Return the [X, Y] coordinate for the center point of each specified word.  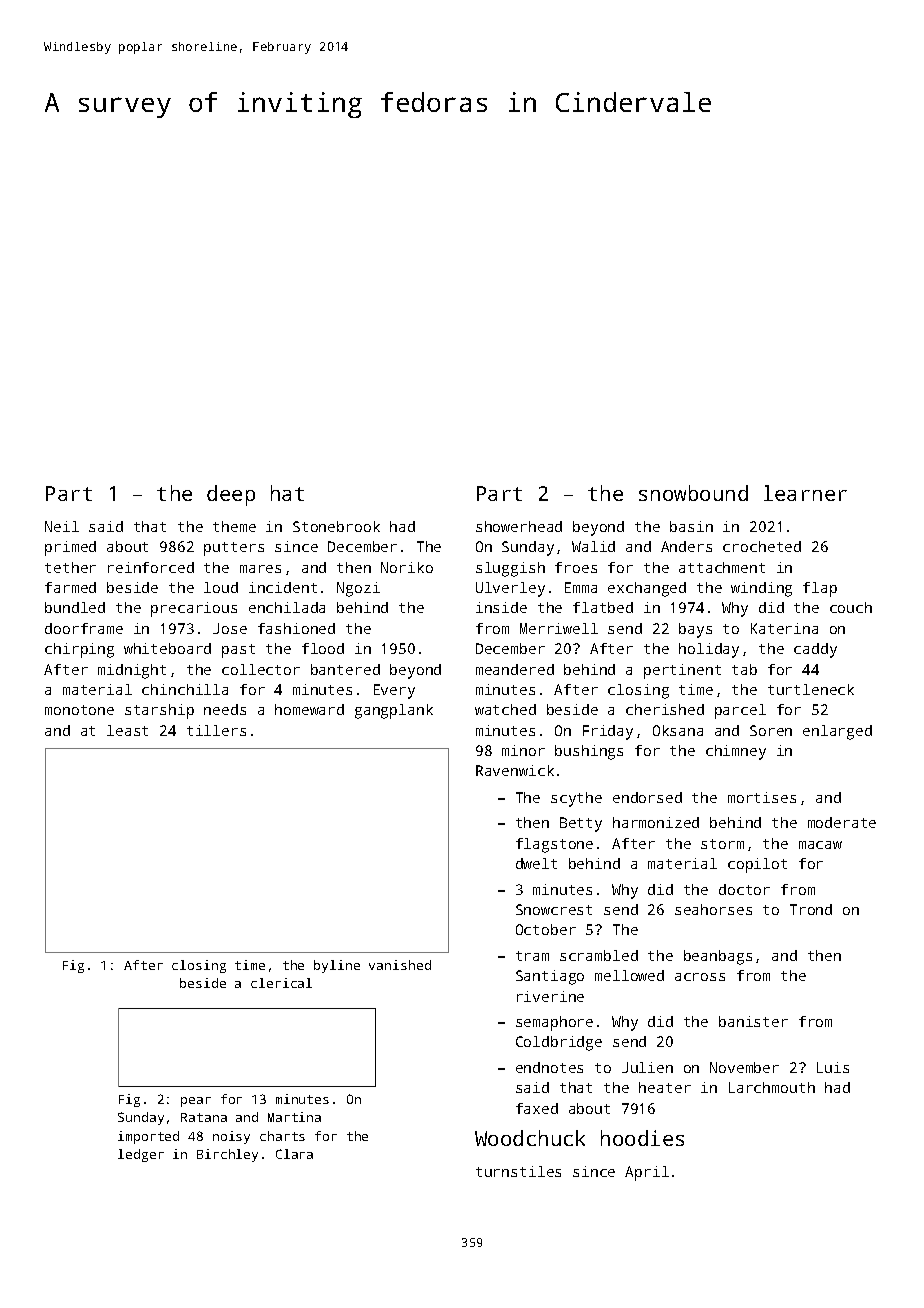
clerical [281, 983]
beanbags [718, 957]
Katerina [784, 628]
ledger [141, 1155]
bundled [75, 607]
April [647, 1173]
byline [337, 966]
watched [505, 709]
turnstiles [518, 1171]
